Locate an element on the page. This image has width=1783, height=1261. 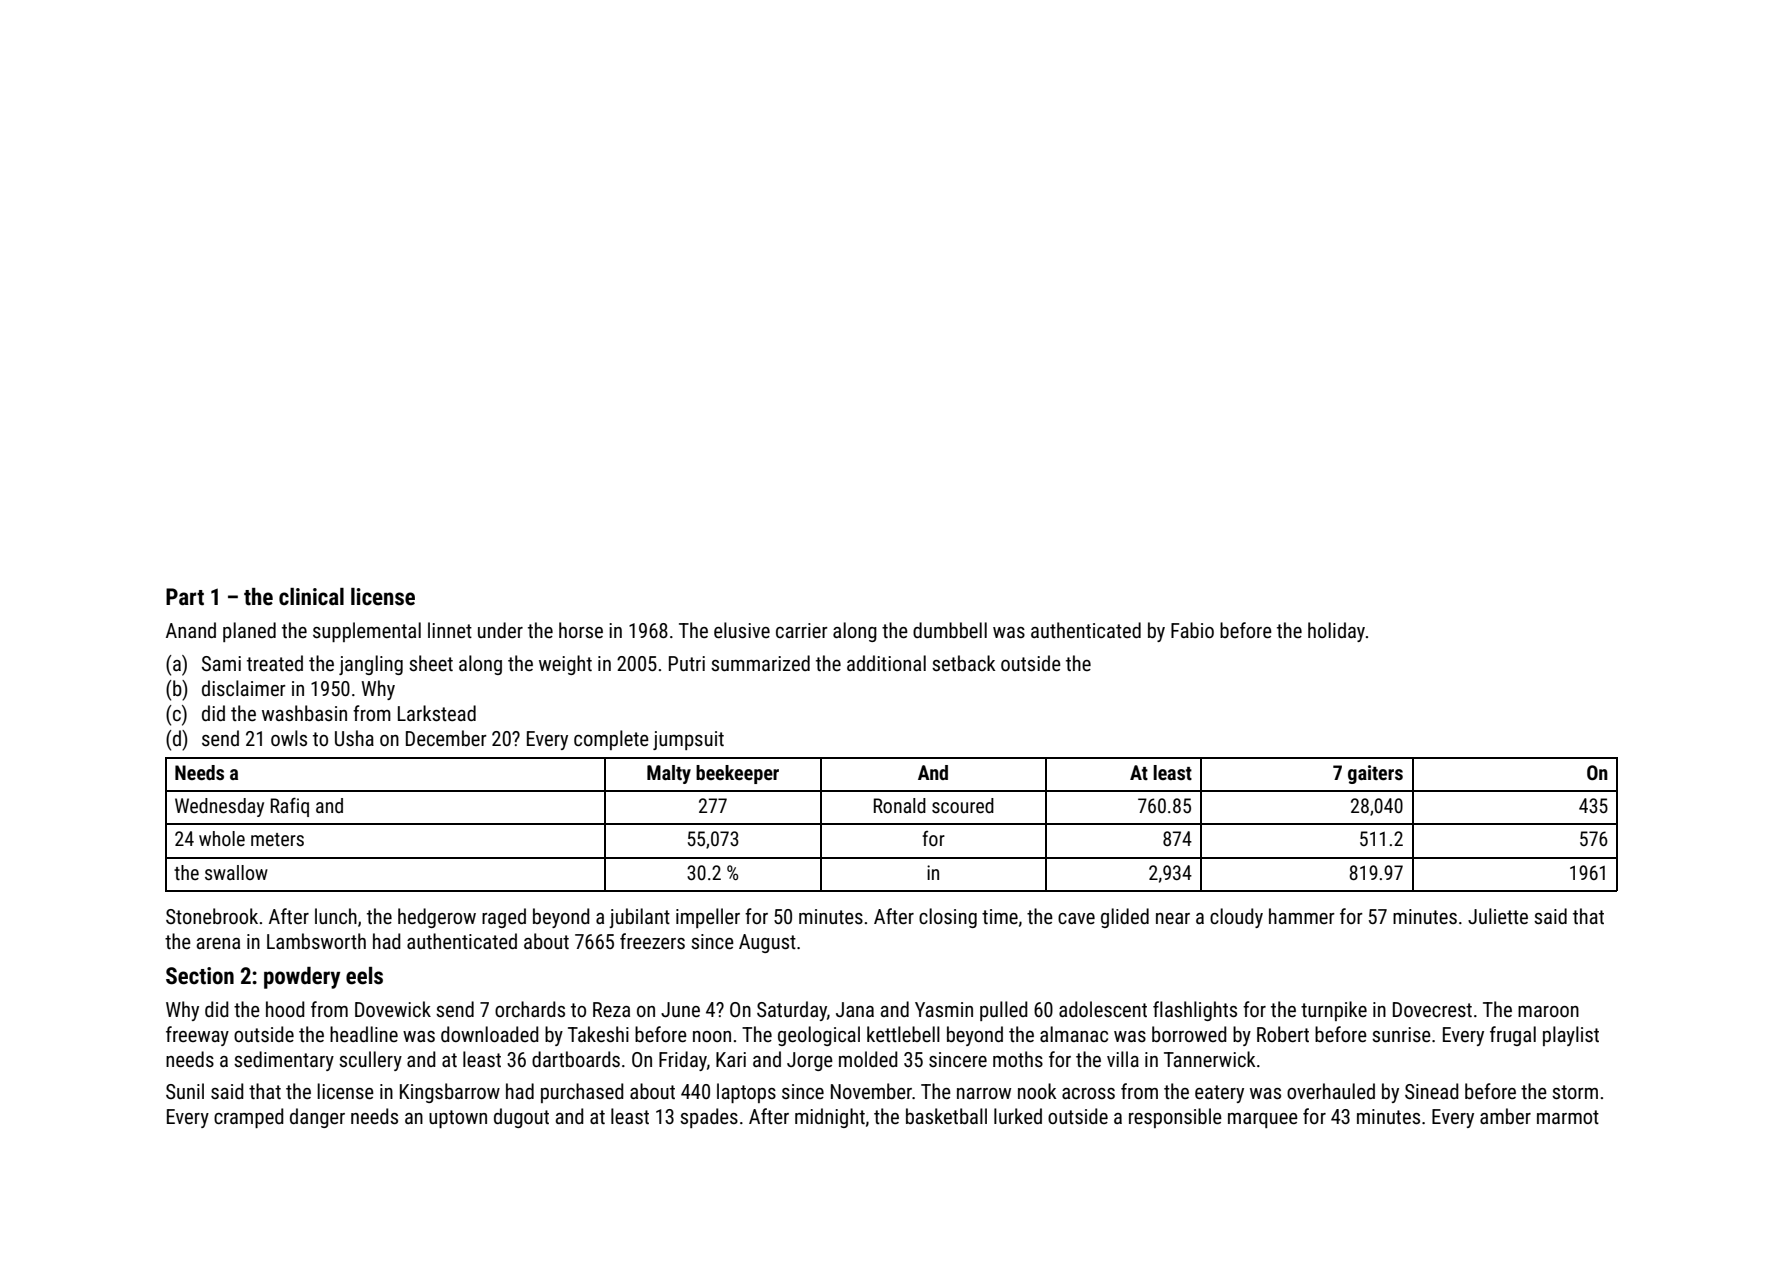
Section is located at coordinates (200, 976).
